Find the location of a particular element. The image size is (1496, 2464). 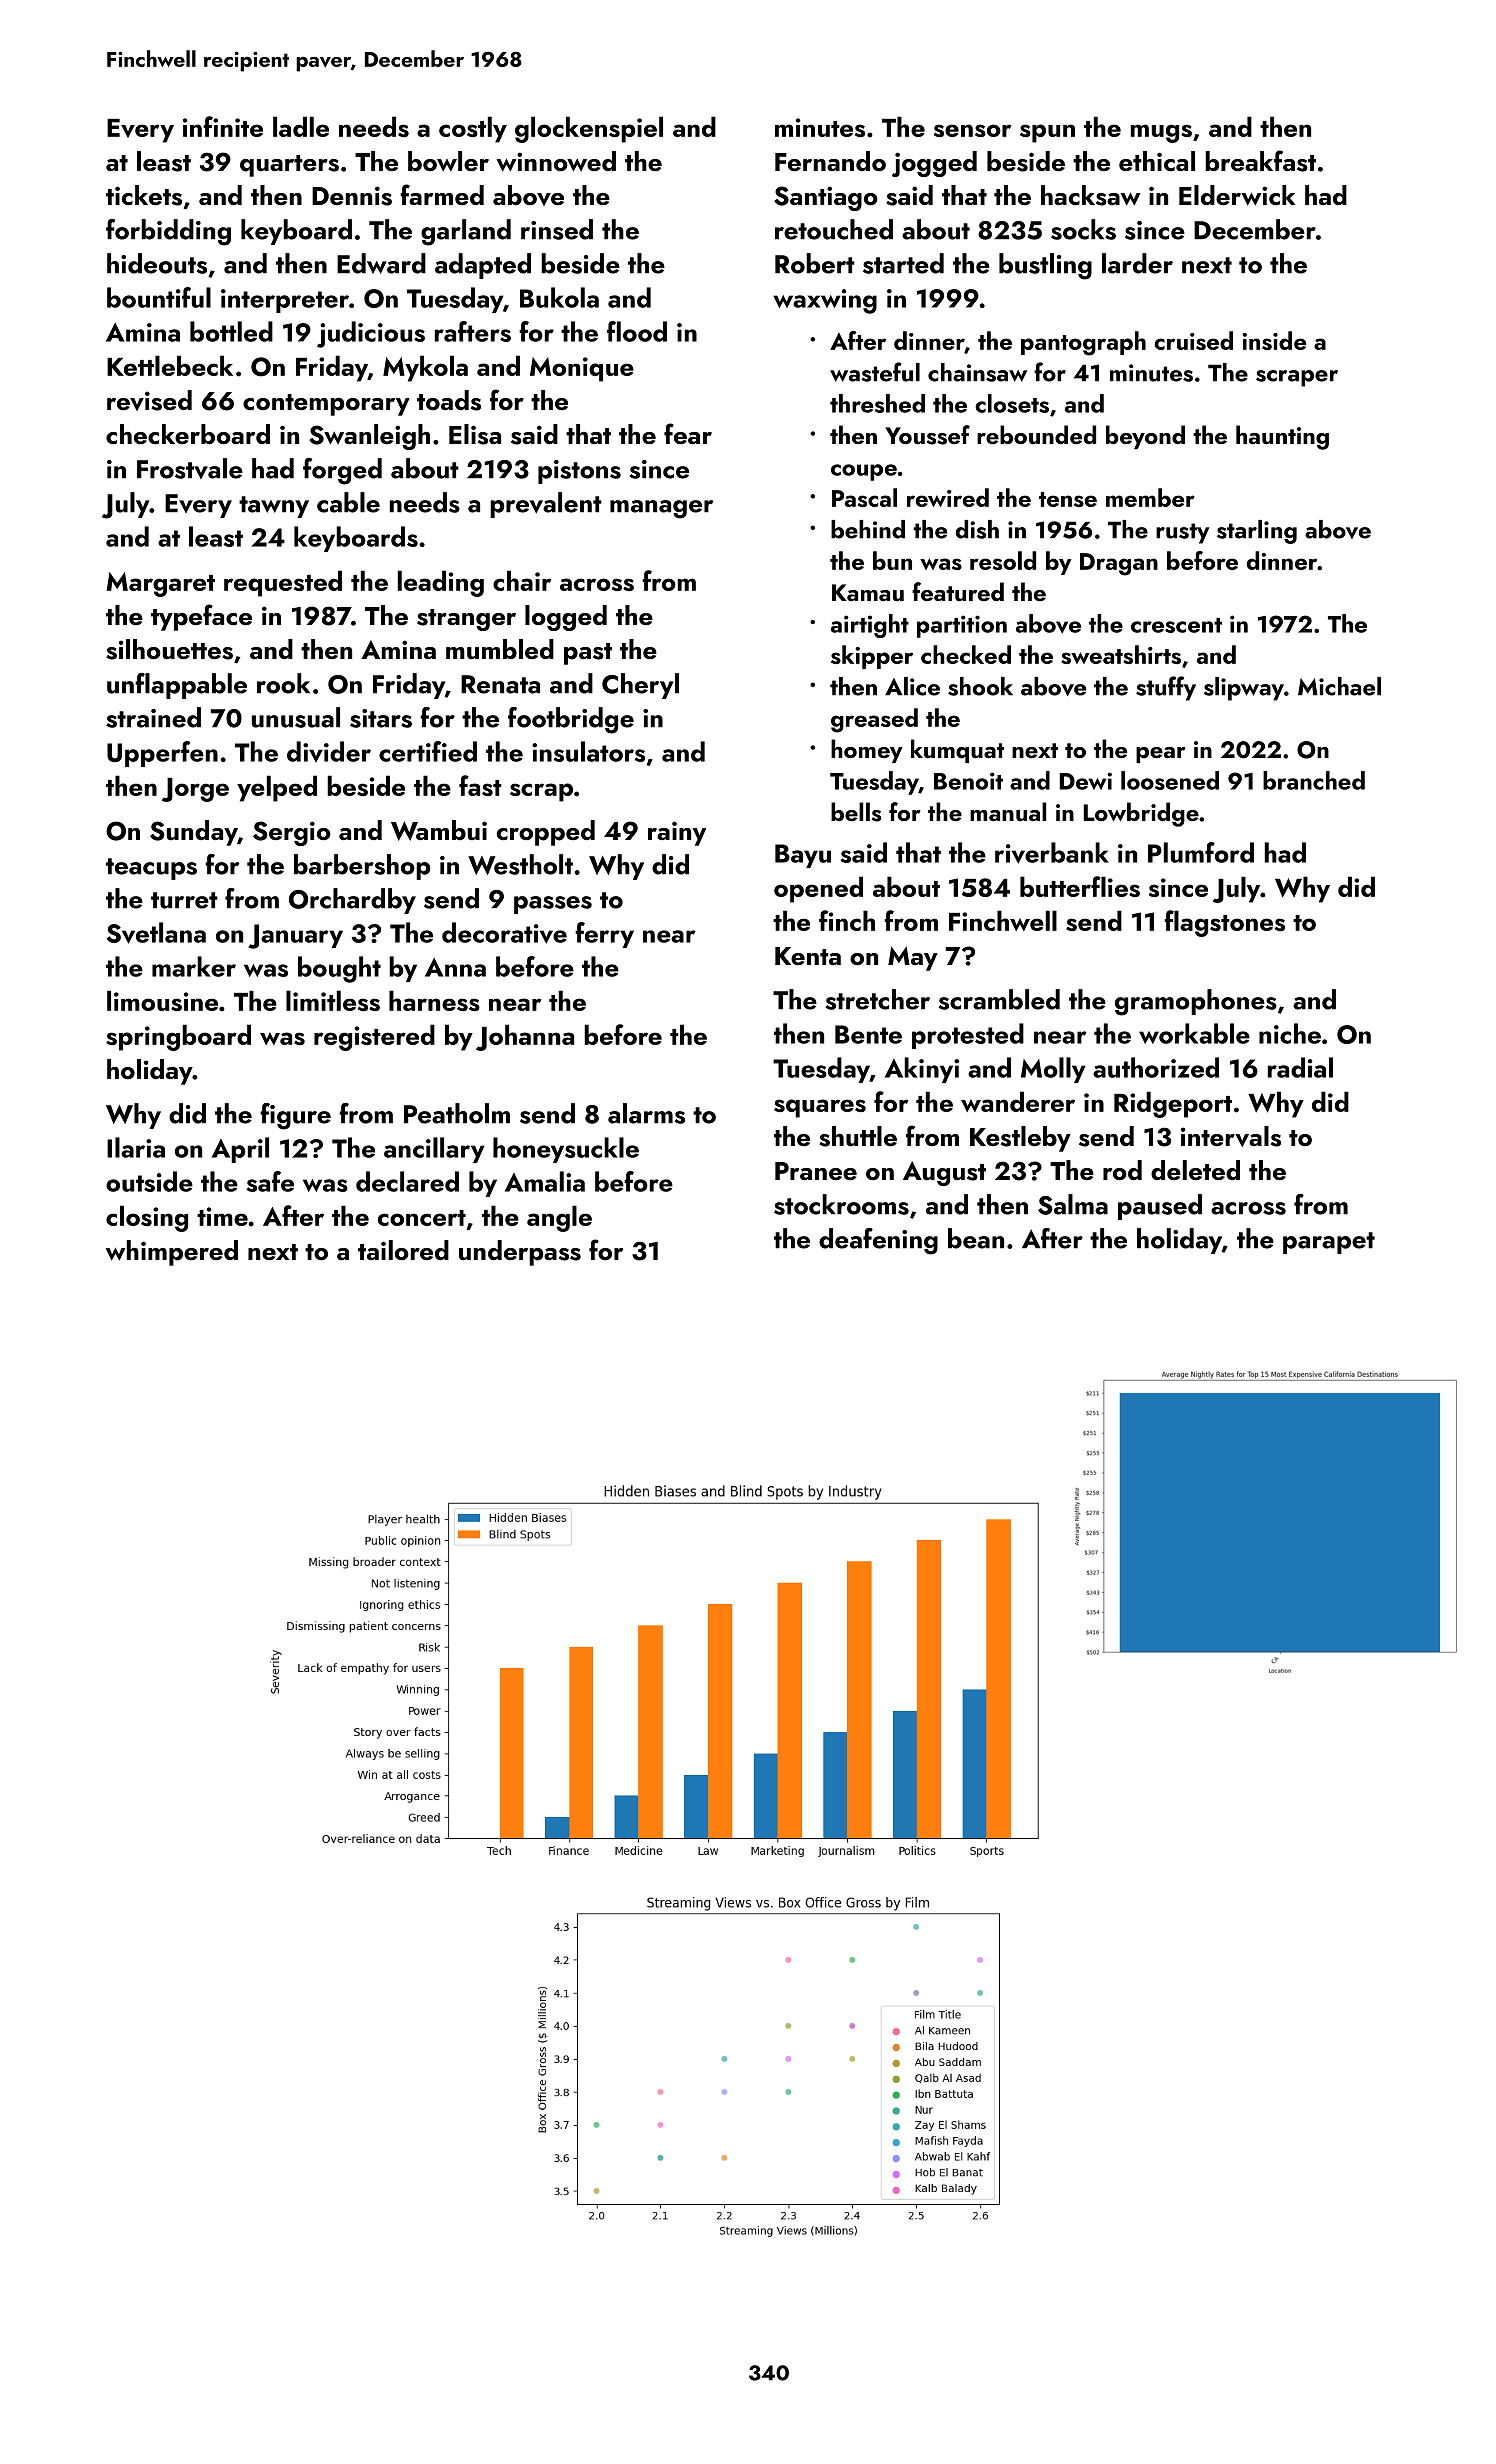

shuttle is located at coordinates (858, 1136).
